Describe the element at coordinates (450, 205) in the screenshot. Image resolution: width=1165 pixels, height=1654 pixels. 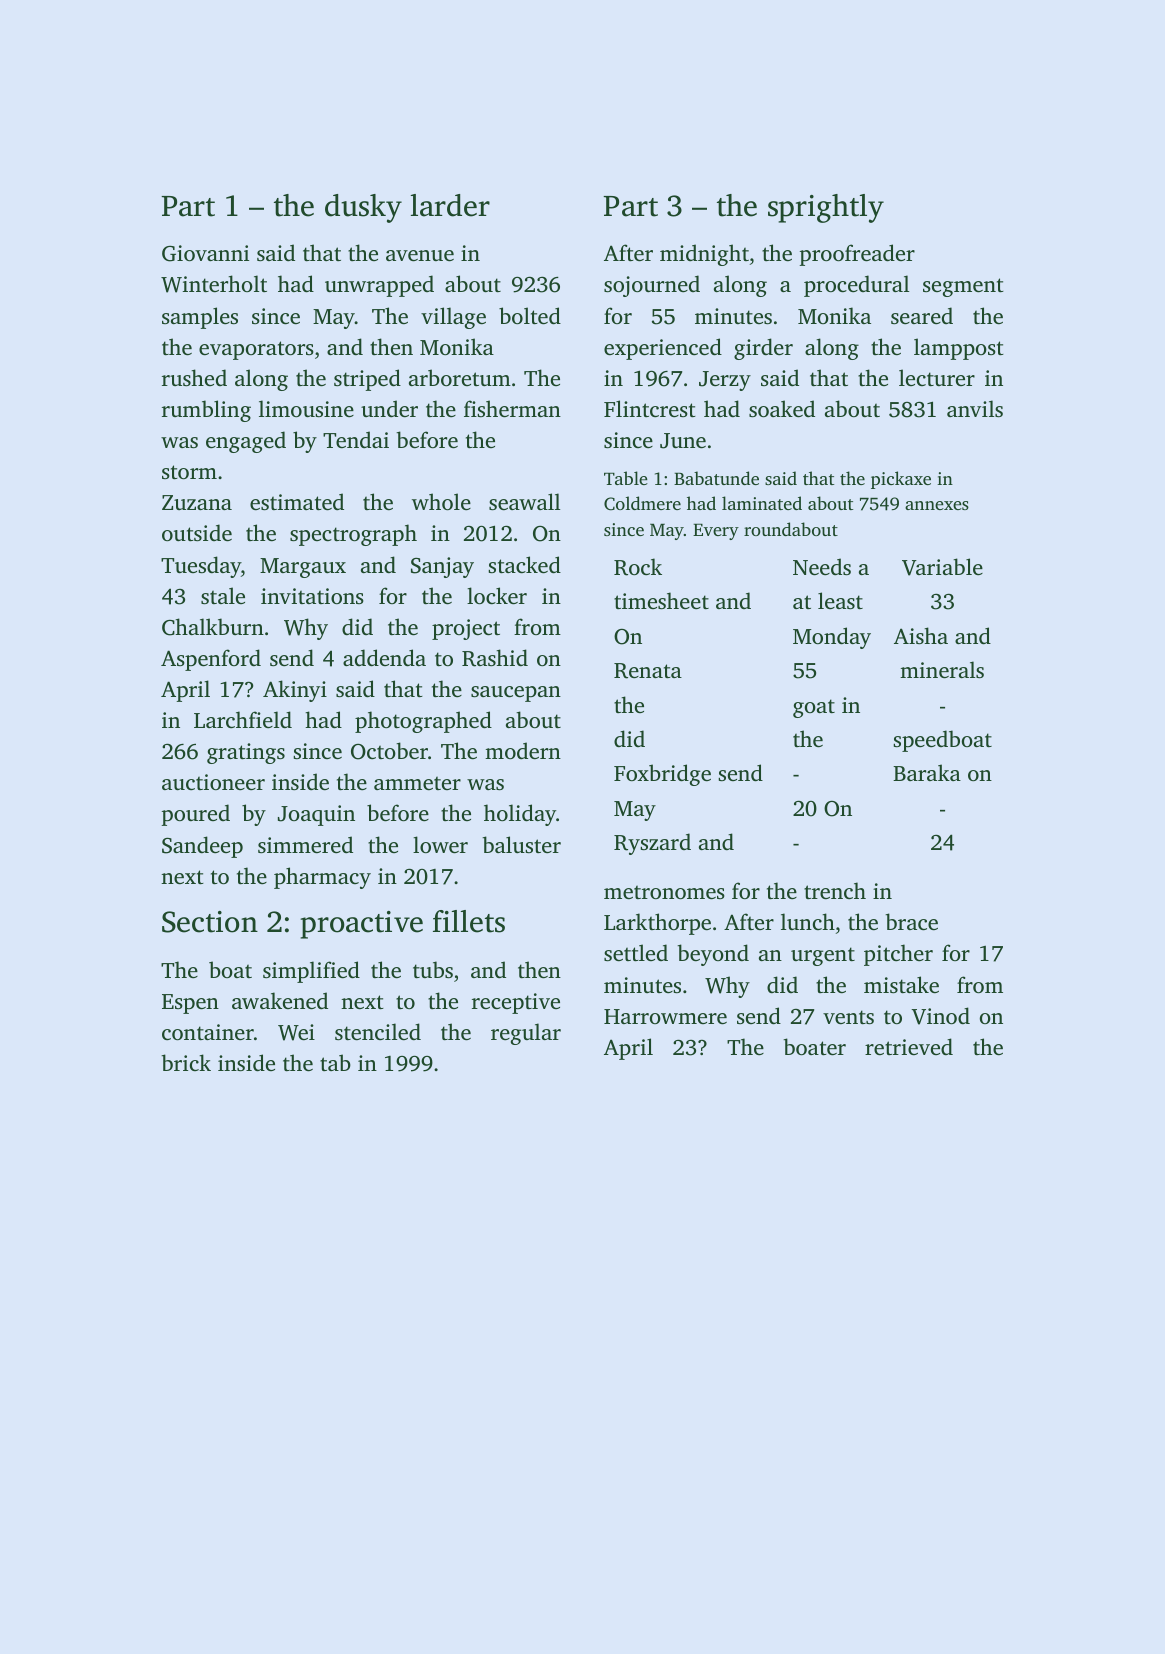
I see `larder` at that location.
